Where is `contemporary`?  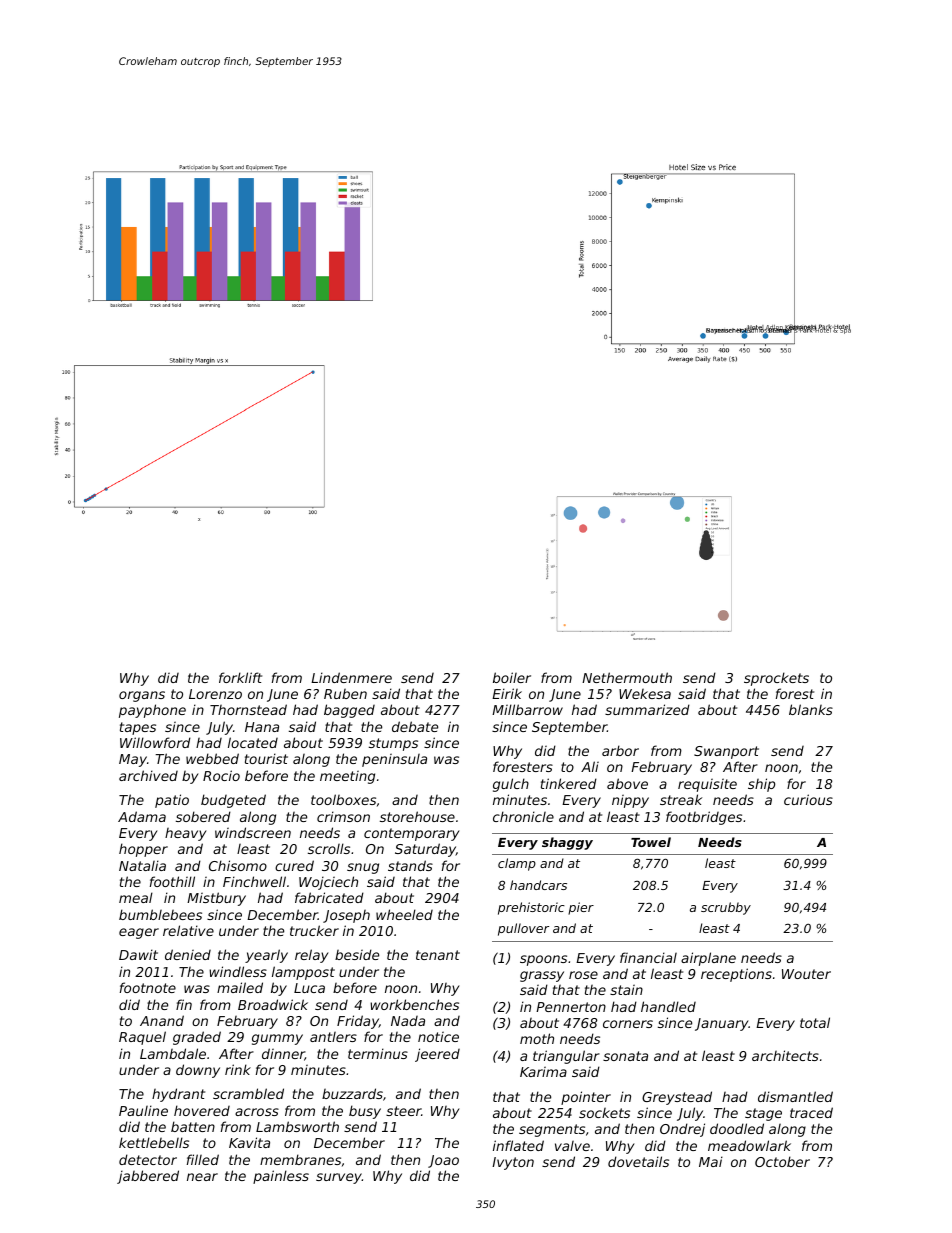
contemporary is located at coordinates (412, 834).
